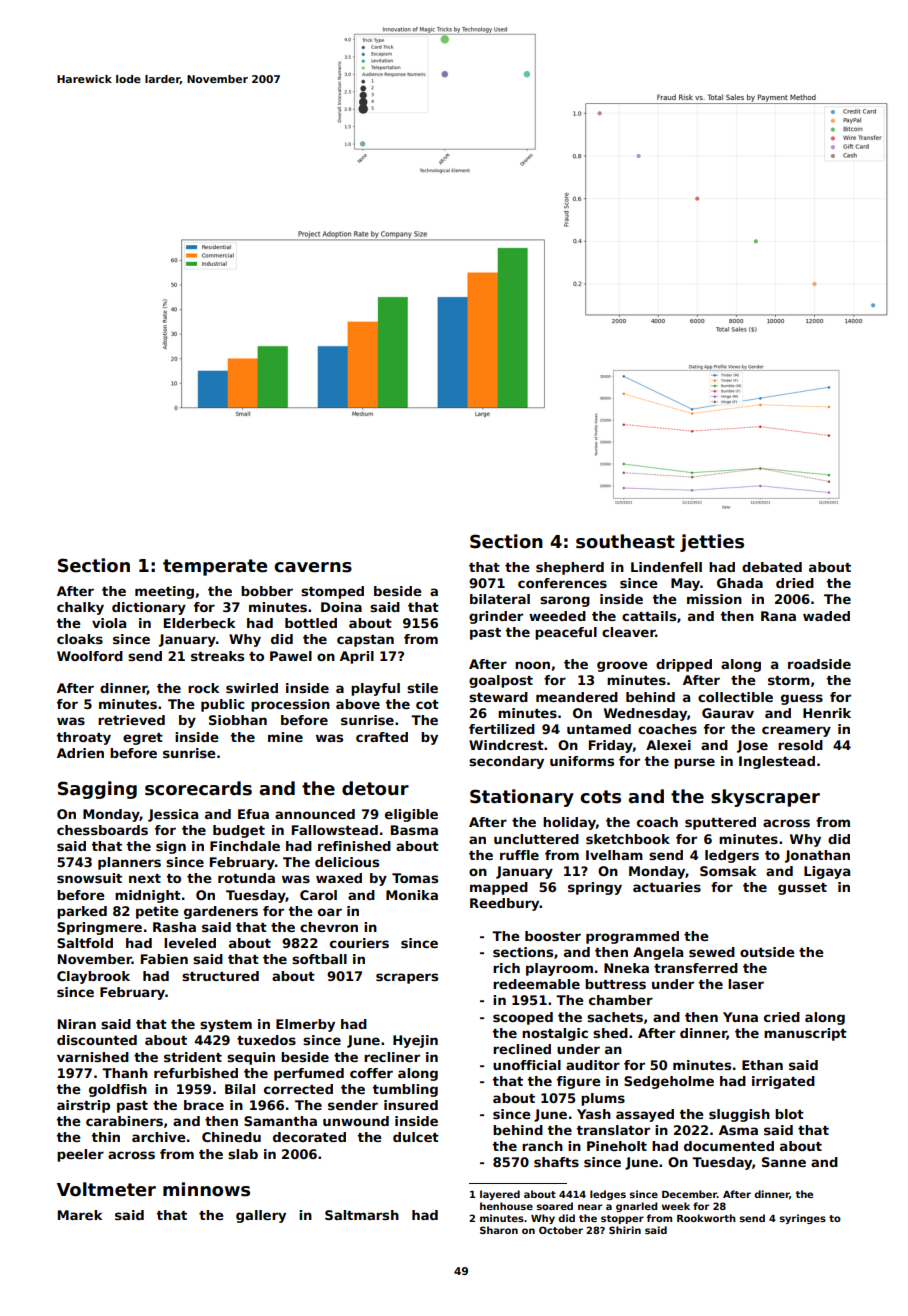  I want to click on sign, so click(171, 847).
